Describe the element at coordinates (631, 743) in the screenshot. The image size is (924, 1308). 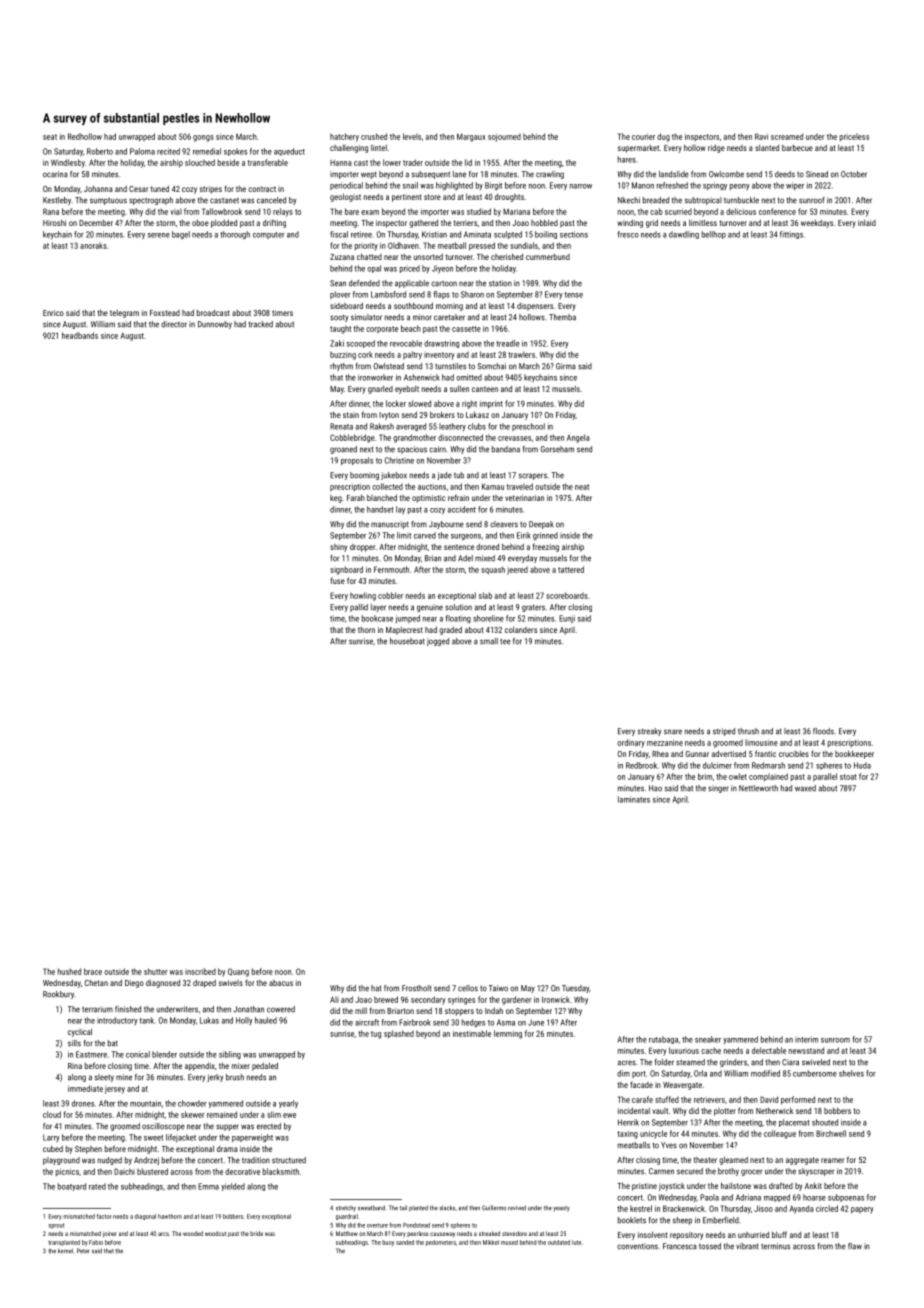
I see `ordinary` at that location.
